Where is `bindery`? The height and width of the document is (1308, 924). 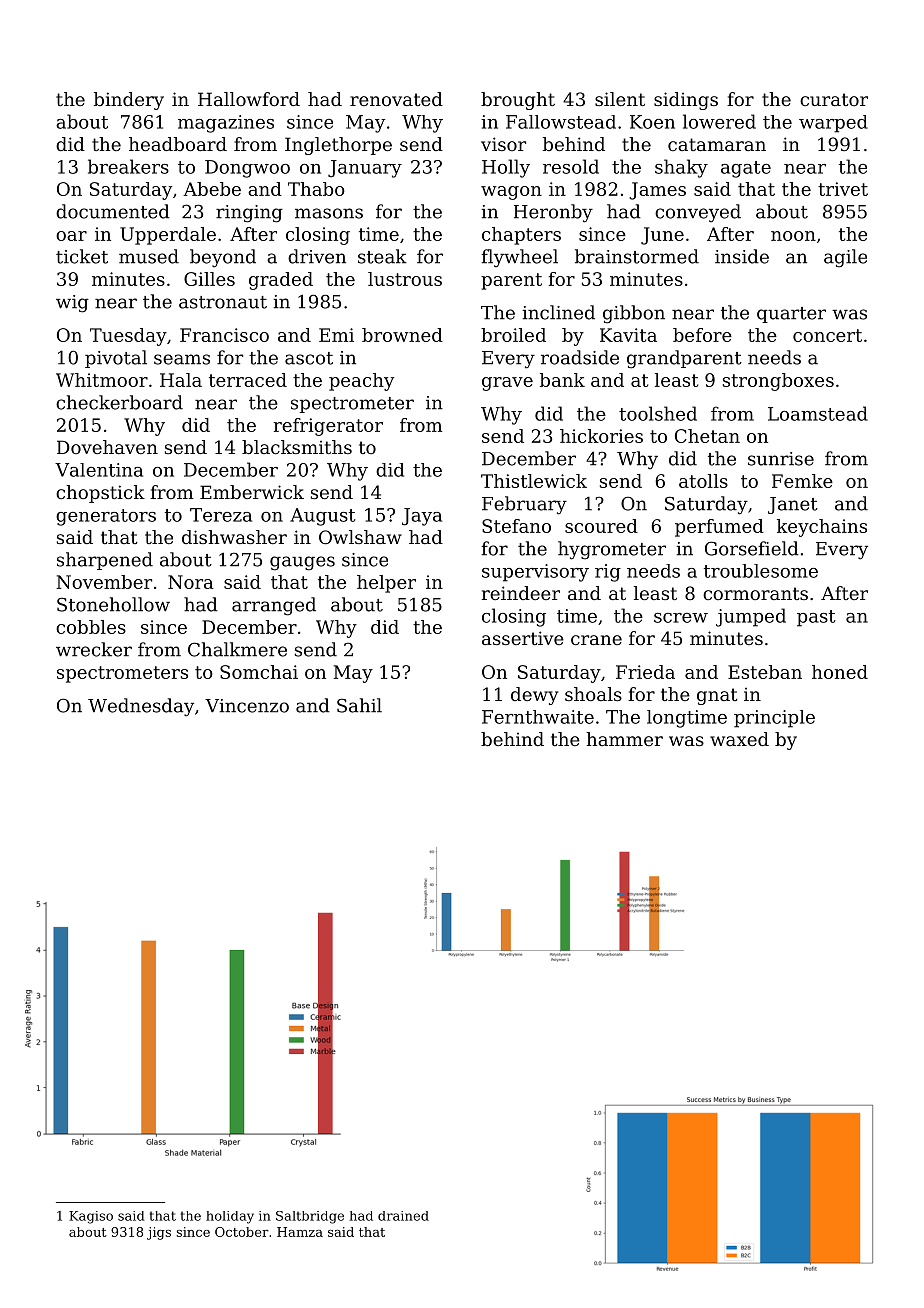
bindery is located at coordinates (129, 101).
